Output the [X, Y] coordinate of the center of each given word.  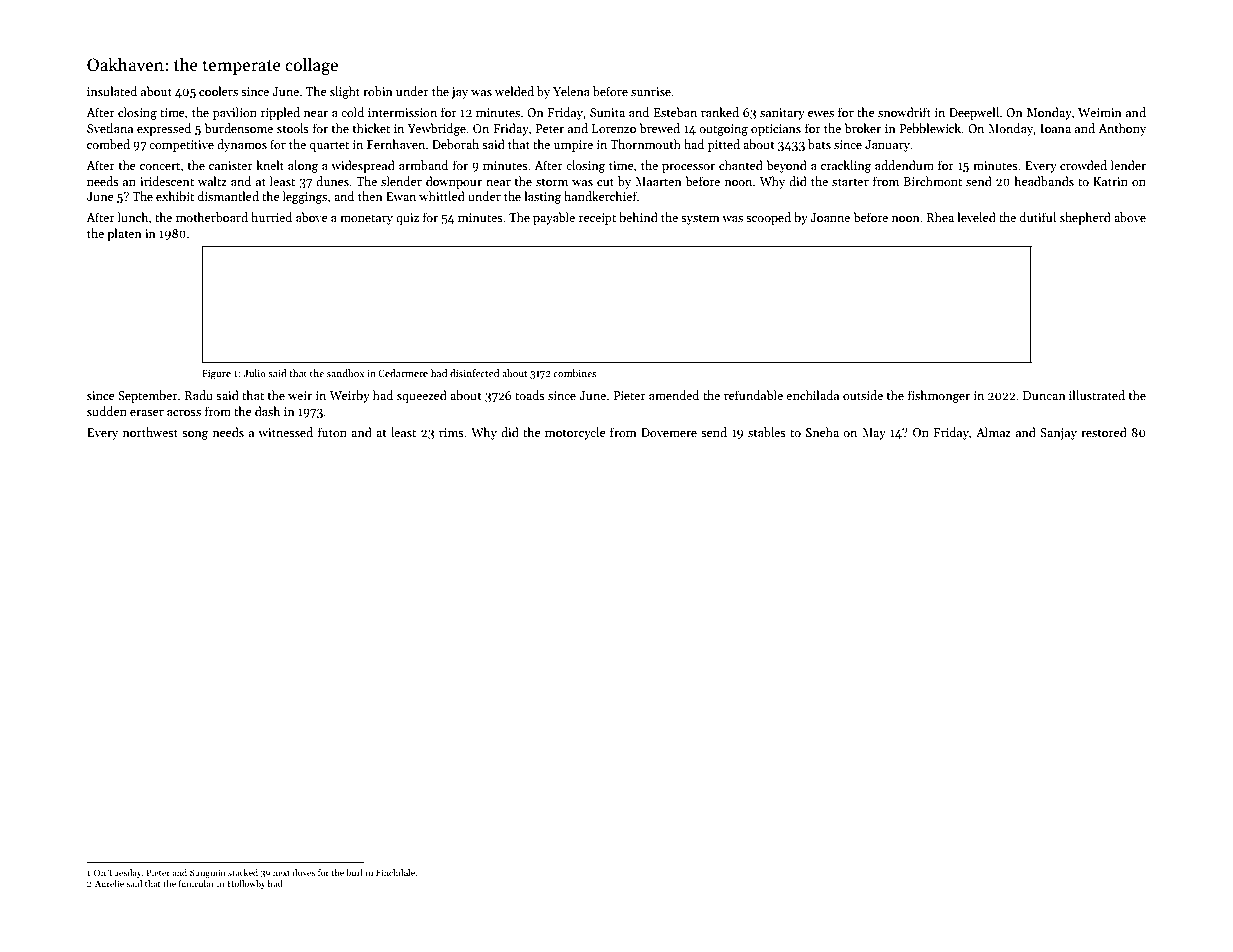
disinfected [474, 373]
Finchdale [395, 872]
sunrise [651, 91]
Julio [254, 373]
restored [1104, 432]
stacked [243, 872]
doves [303, 872]
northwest [150, 432]
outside [863, 395]
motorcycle [575, 433]
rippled [280, 113]
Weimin [1100, 112]
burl [354, 872]
